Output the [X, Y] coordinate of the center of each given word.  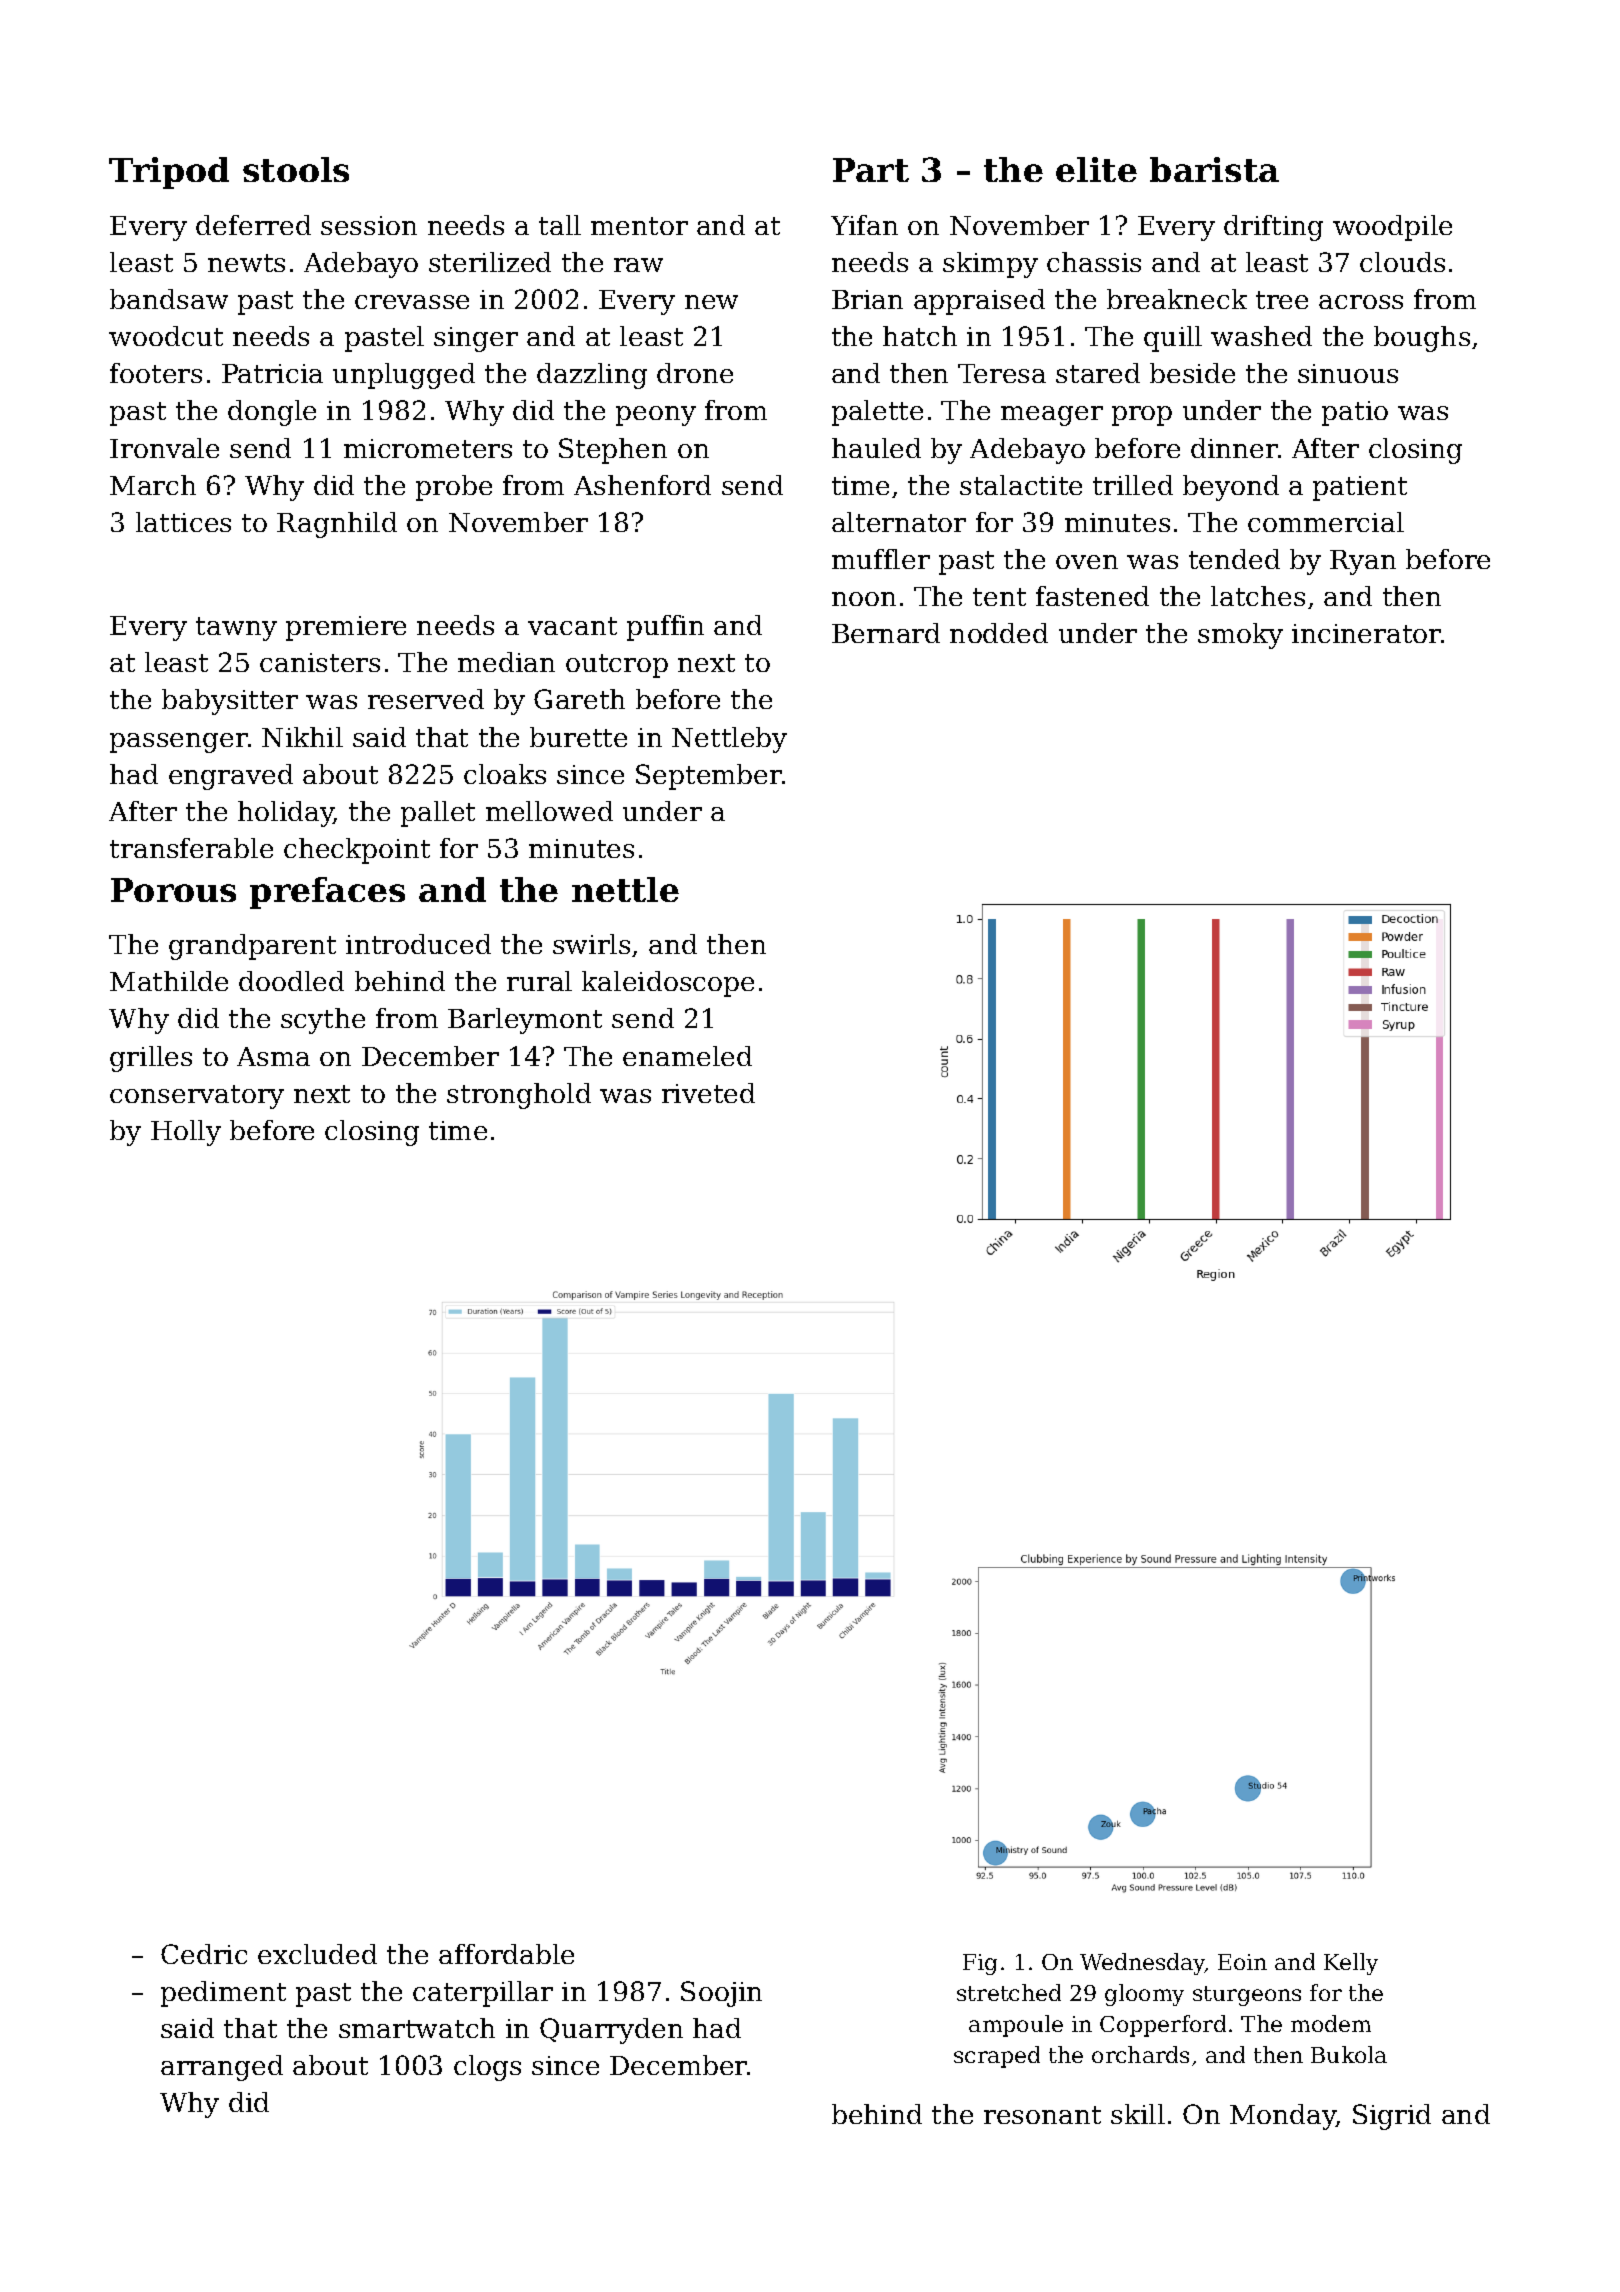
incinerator [1366, 633]
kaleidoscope [668, 984]
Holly [186, 1133]
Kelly [1351, 1964]
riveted [708, 1093]
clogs [487, 2068]
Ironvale [164, 448]
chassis [1094, 262]
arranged [222, 2068]
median [506, 662]
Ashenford [642, 485]
